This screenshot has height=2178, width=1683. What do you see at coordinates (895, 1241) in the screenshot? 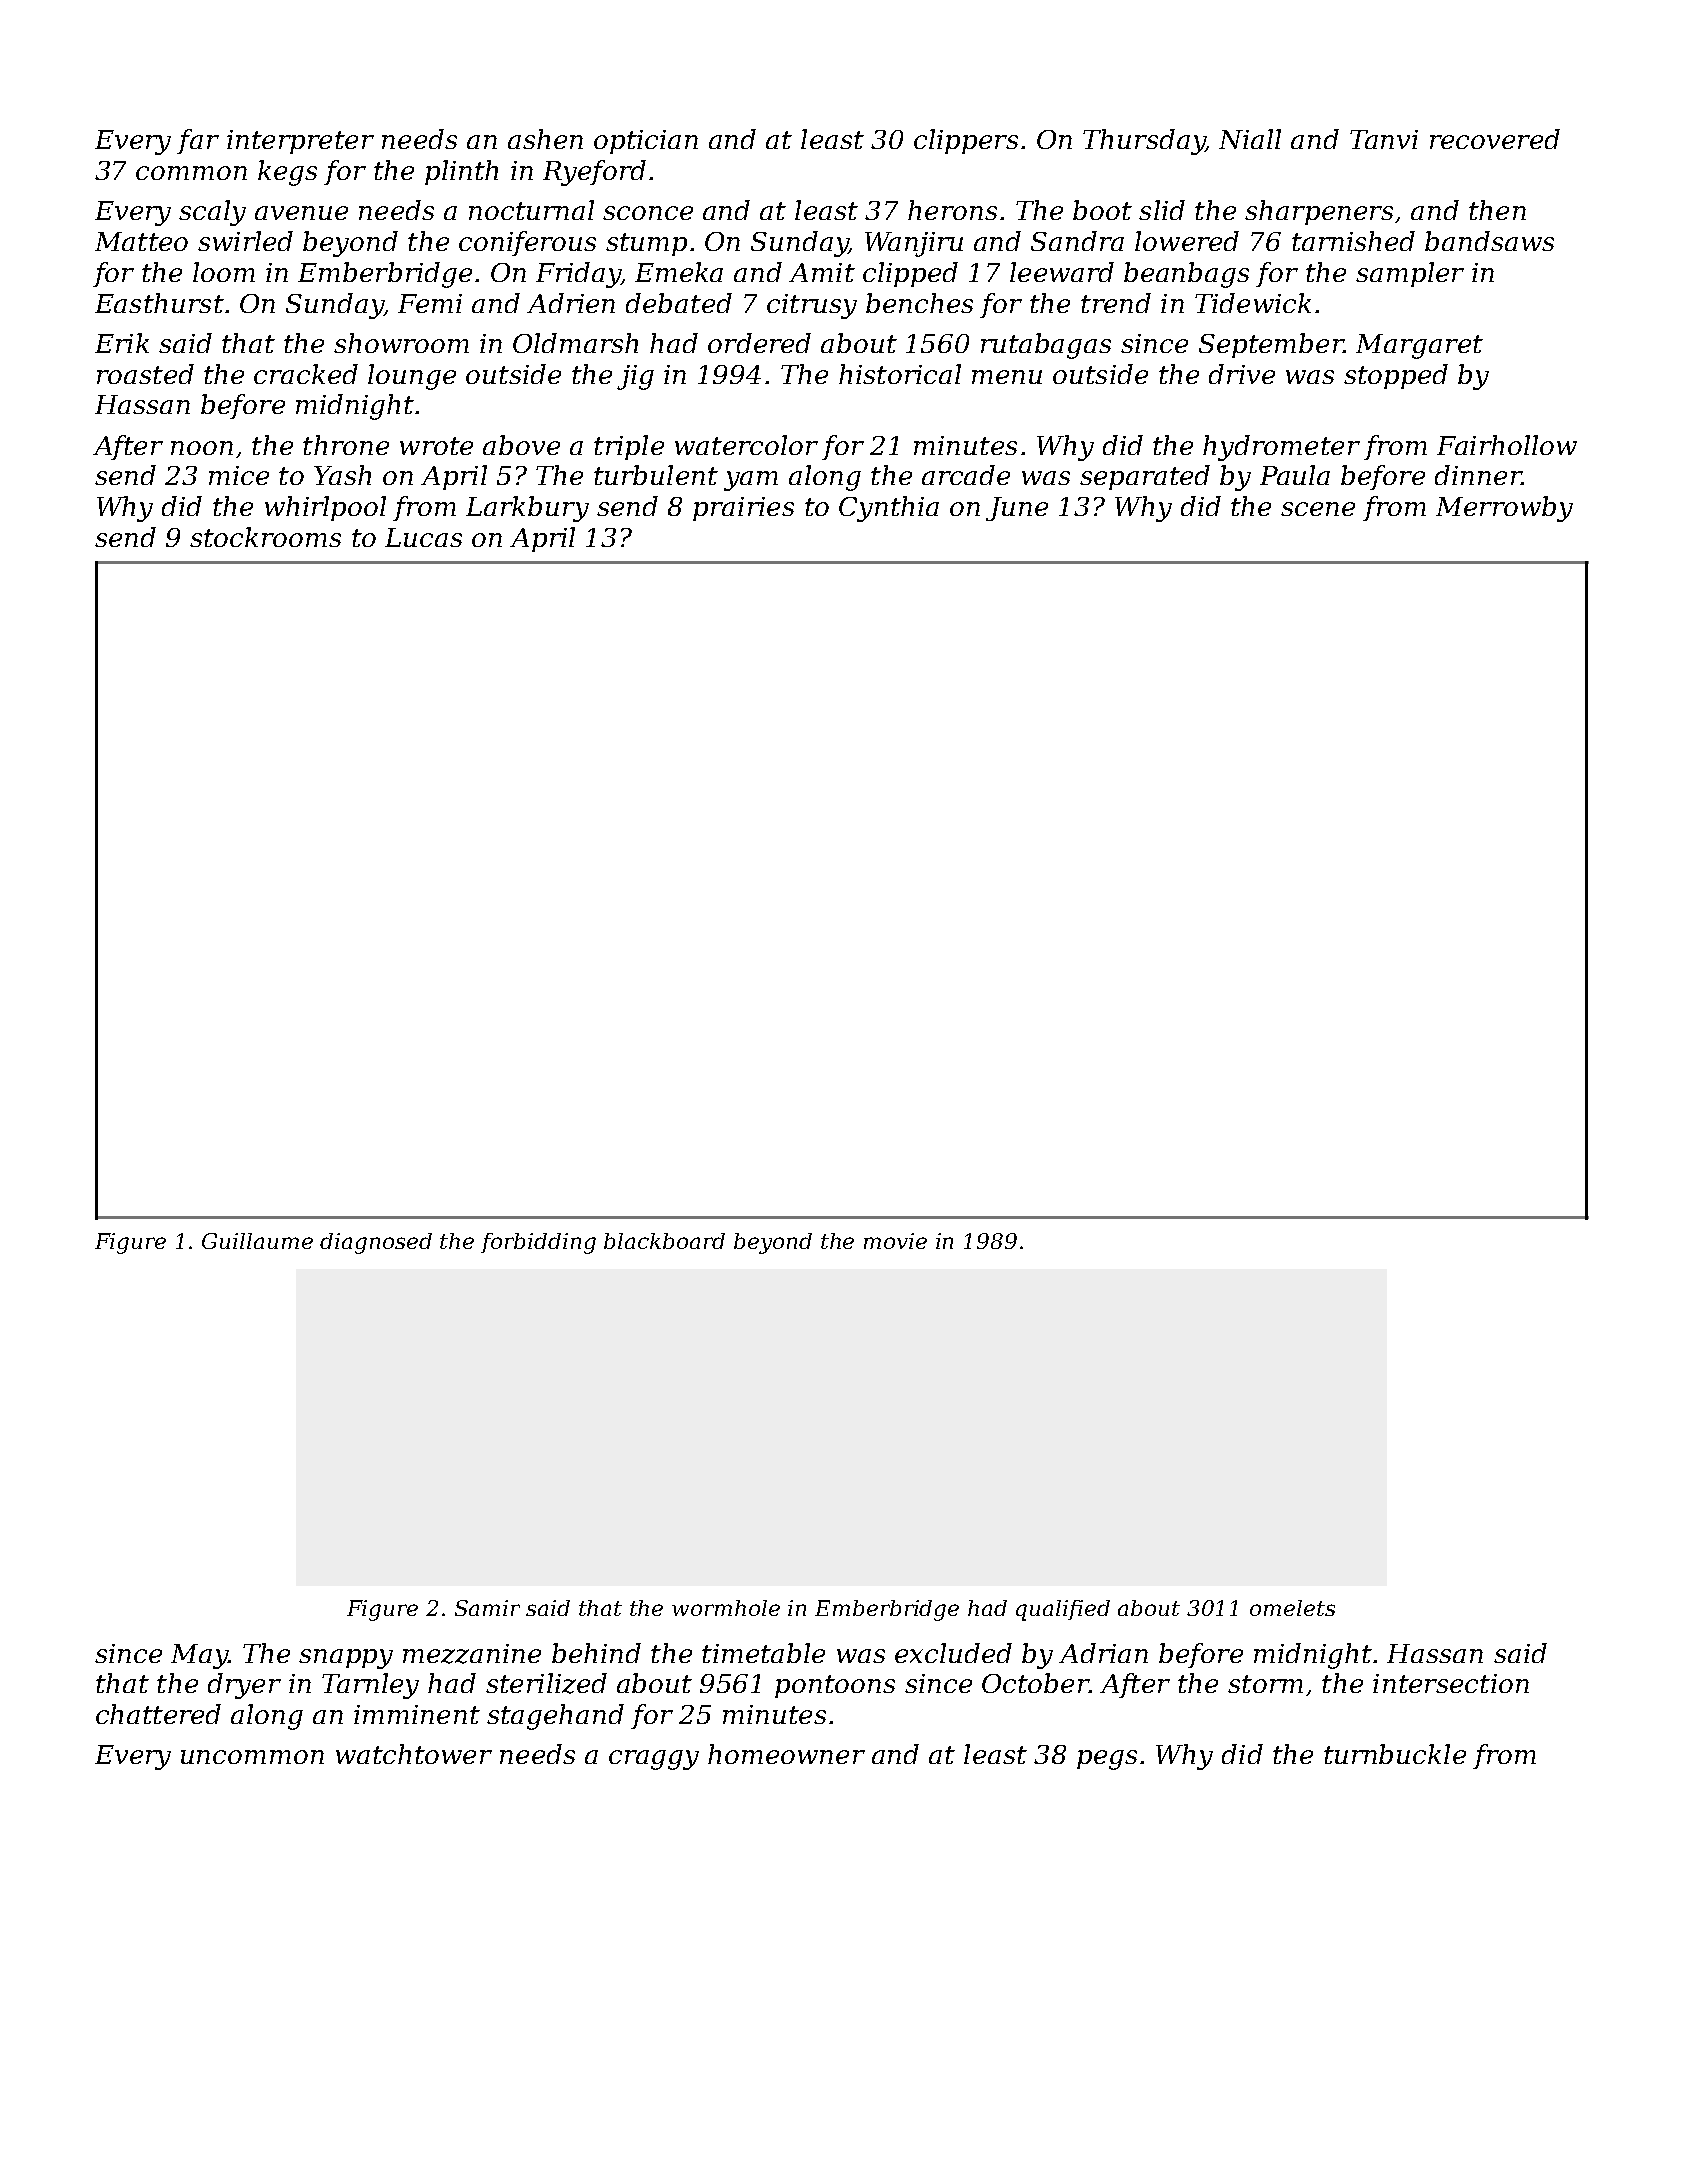
I see `movie` at bounding box center [895, 1241].
